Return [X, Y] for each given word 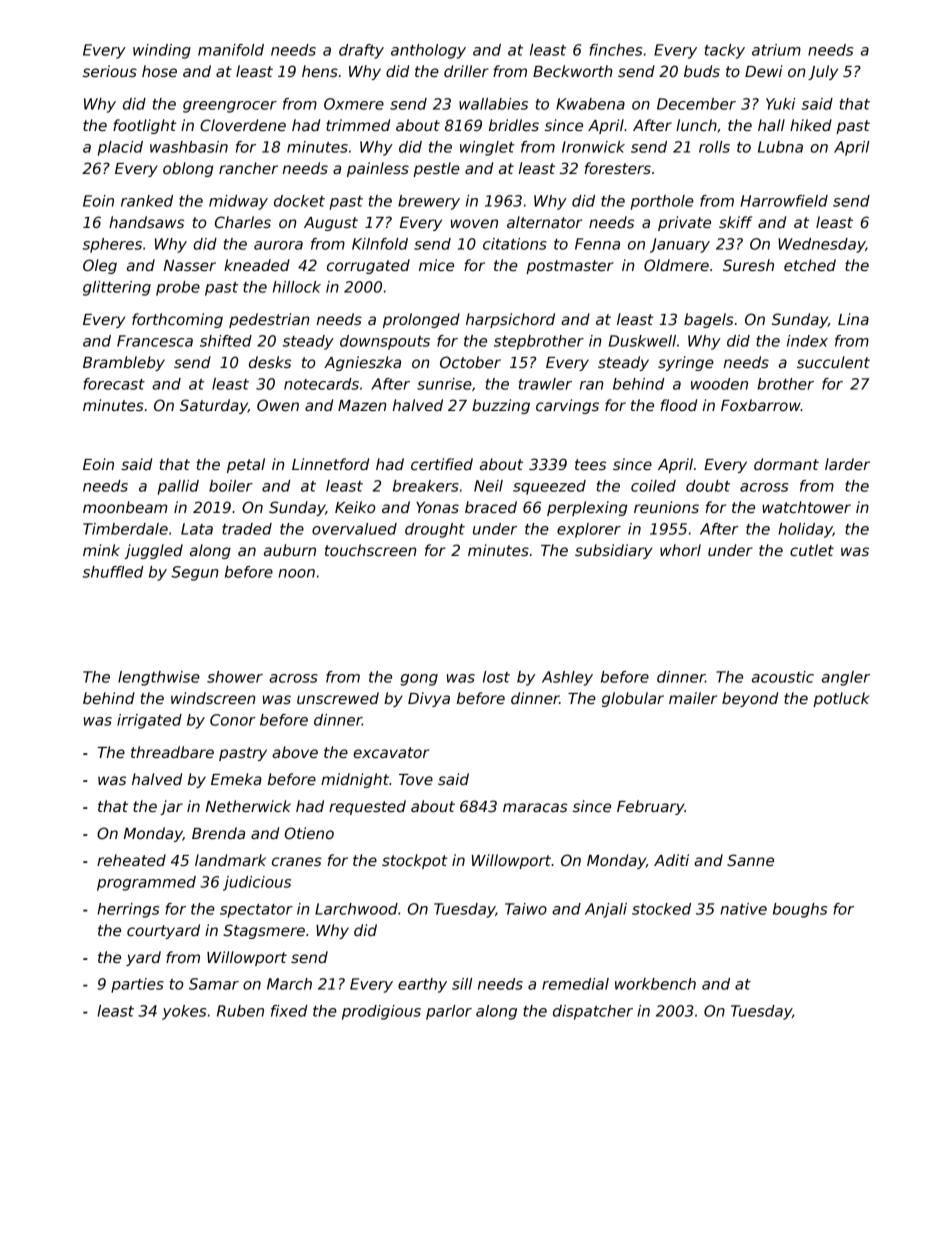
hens [320, 71]
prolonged [421, 320]
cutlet [812, 550]
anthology [428, 51]
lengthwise [159, 678]
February [651, 807]
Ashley [567, 678]
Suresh [748, 265]
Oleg [100, 266]
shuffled [113, 572]
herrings [128, 910]
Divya [429, 699]
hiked [811, 125]
